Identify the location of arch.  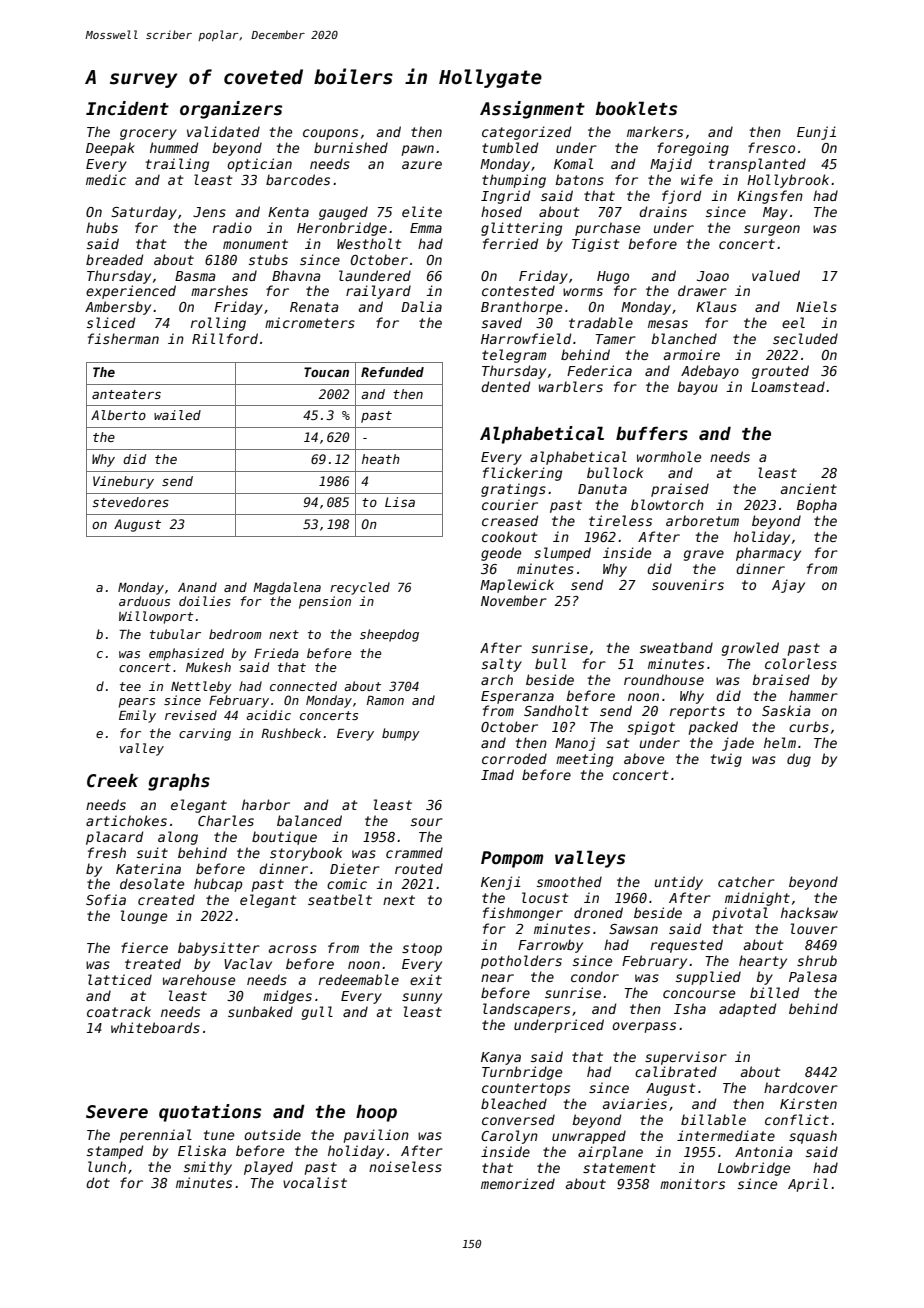
(497, 679).
